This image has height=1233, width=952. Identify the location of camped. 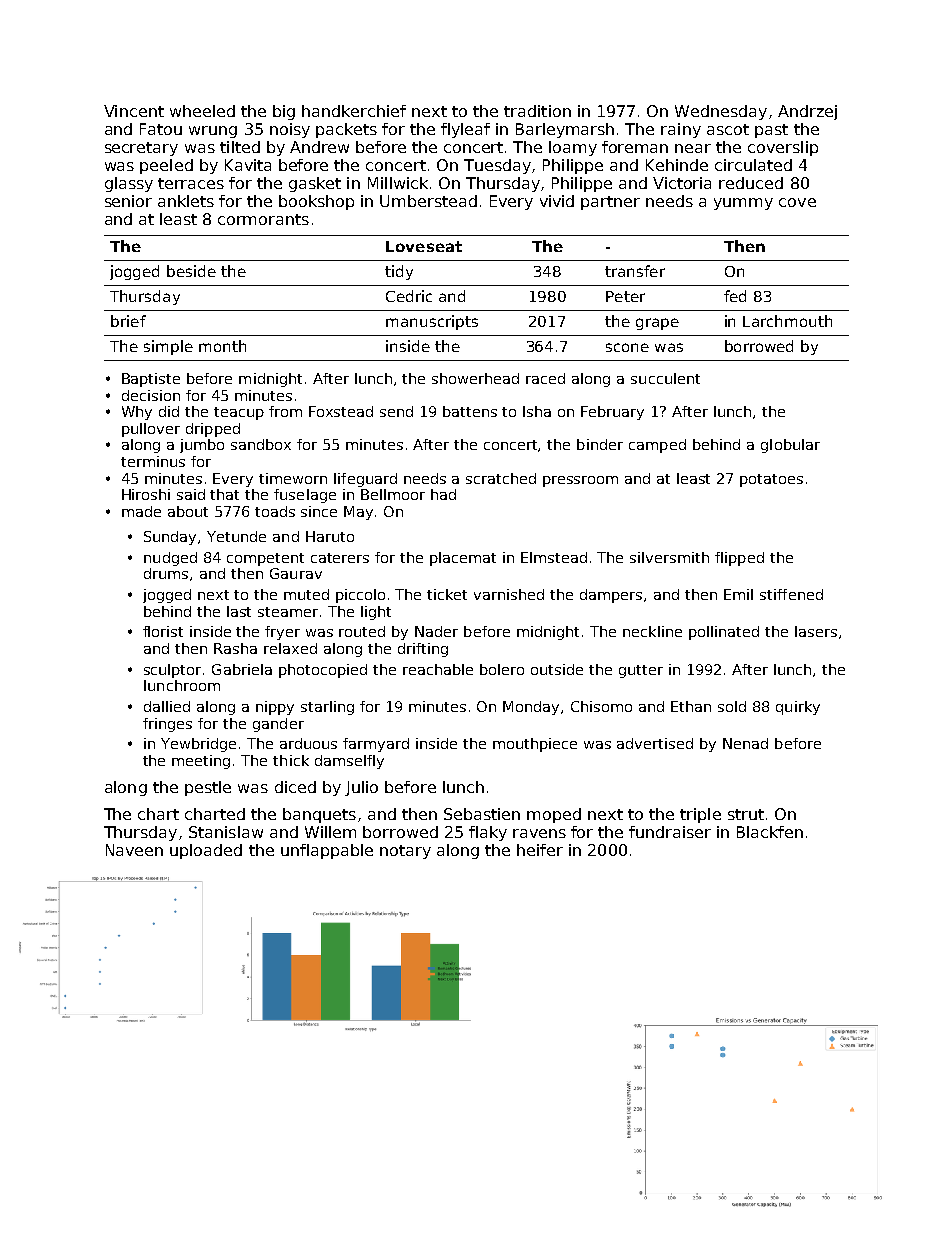
(657, 446).
